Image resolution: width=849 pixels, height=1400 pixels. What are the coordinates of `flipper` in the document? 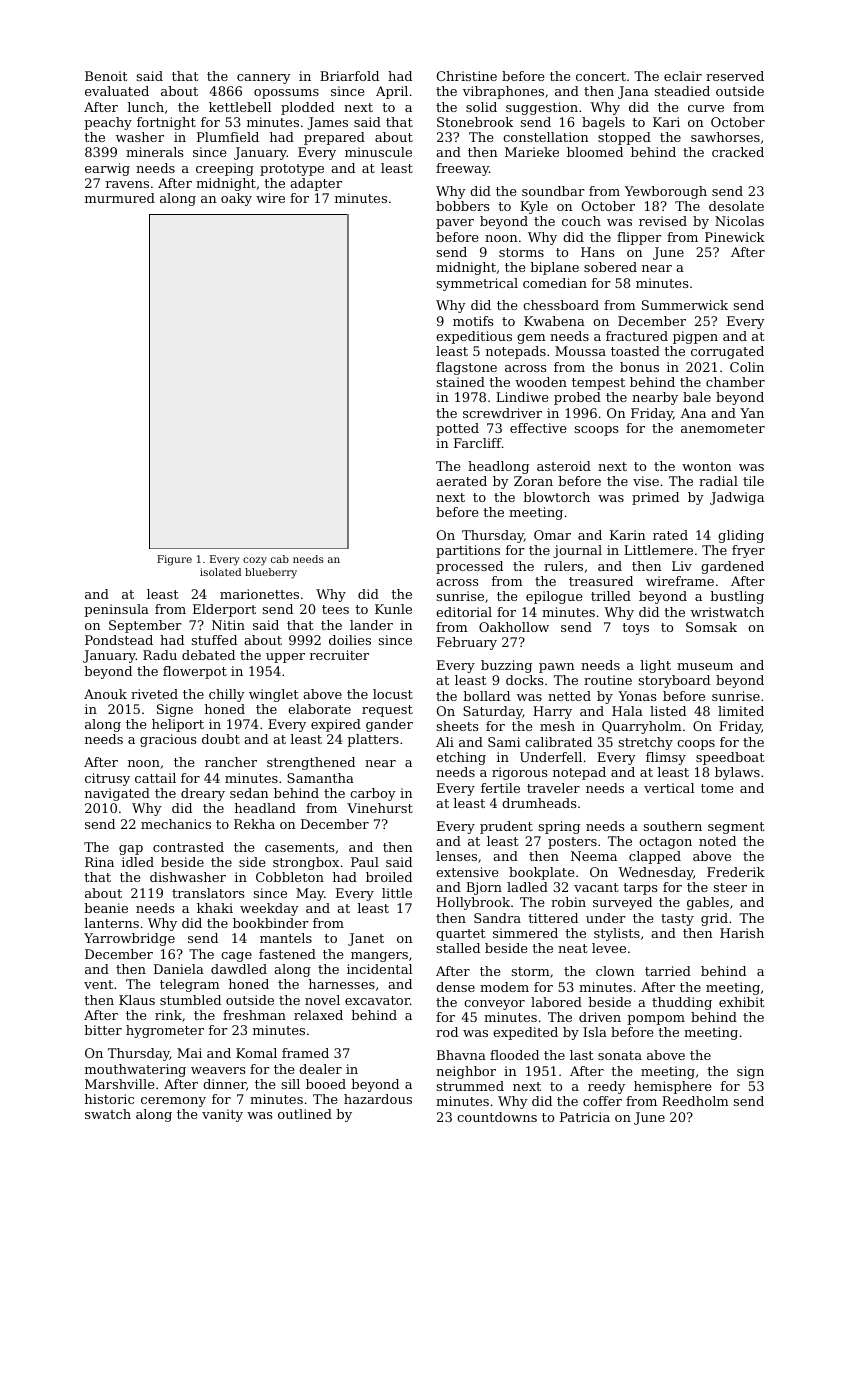 It's located at (639, 238).
